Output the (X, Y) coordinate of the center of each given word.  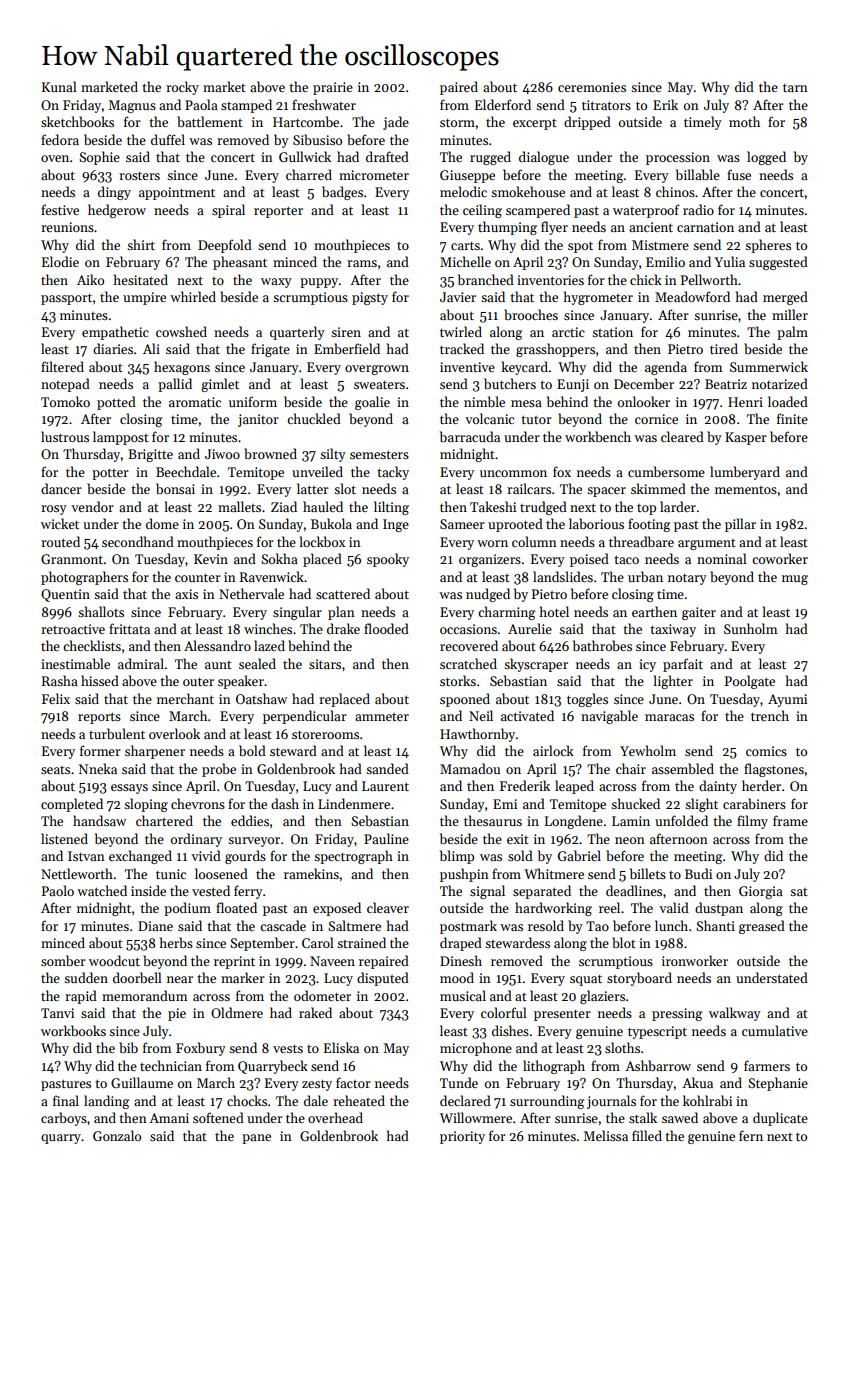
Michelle (465, 261)
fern (751, 1135)
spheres (768, 246)
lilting (391, 508)
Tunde (459, 1082)
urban (645, 576)
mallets (239, 506)
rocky (182, 88)
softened (218, 1117)
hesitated (141, 279)
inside (148, 890)
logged (766, 158)
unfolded (681, 820)
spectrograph (353, 857)
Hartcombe (306, 121)
